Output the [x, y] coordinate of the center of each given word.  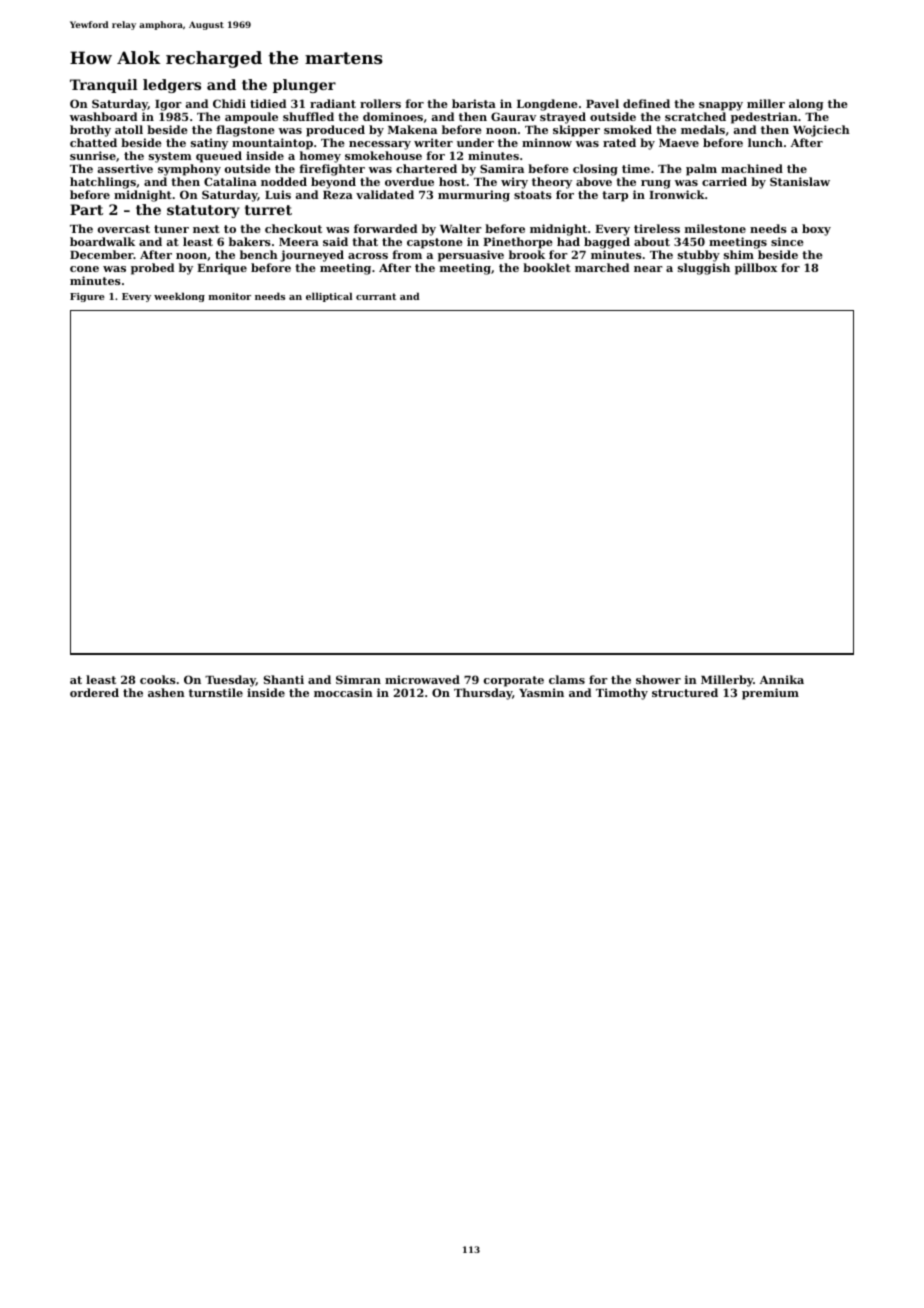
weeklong [179, 297]
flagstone [245, 131]
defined [646, 103]
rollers [380, 103]
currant [376, 296]
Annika [782, 679]
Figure [87, 297]
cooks [158, 679]
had [568, 241]
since [787, 241]
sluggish [704, 269]
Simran [358, 679]
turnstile [216, 692]
